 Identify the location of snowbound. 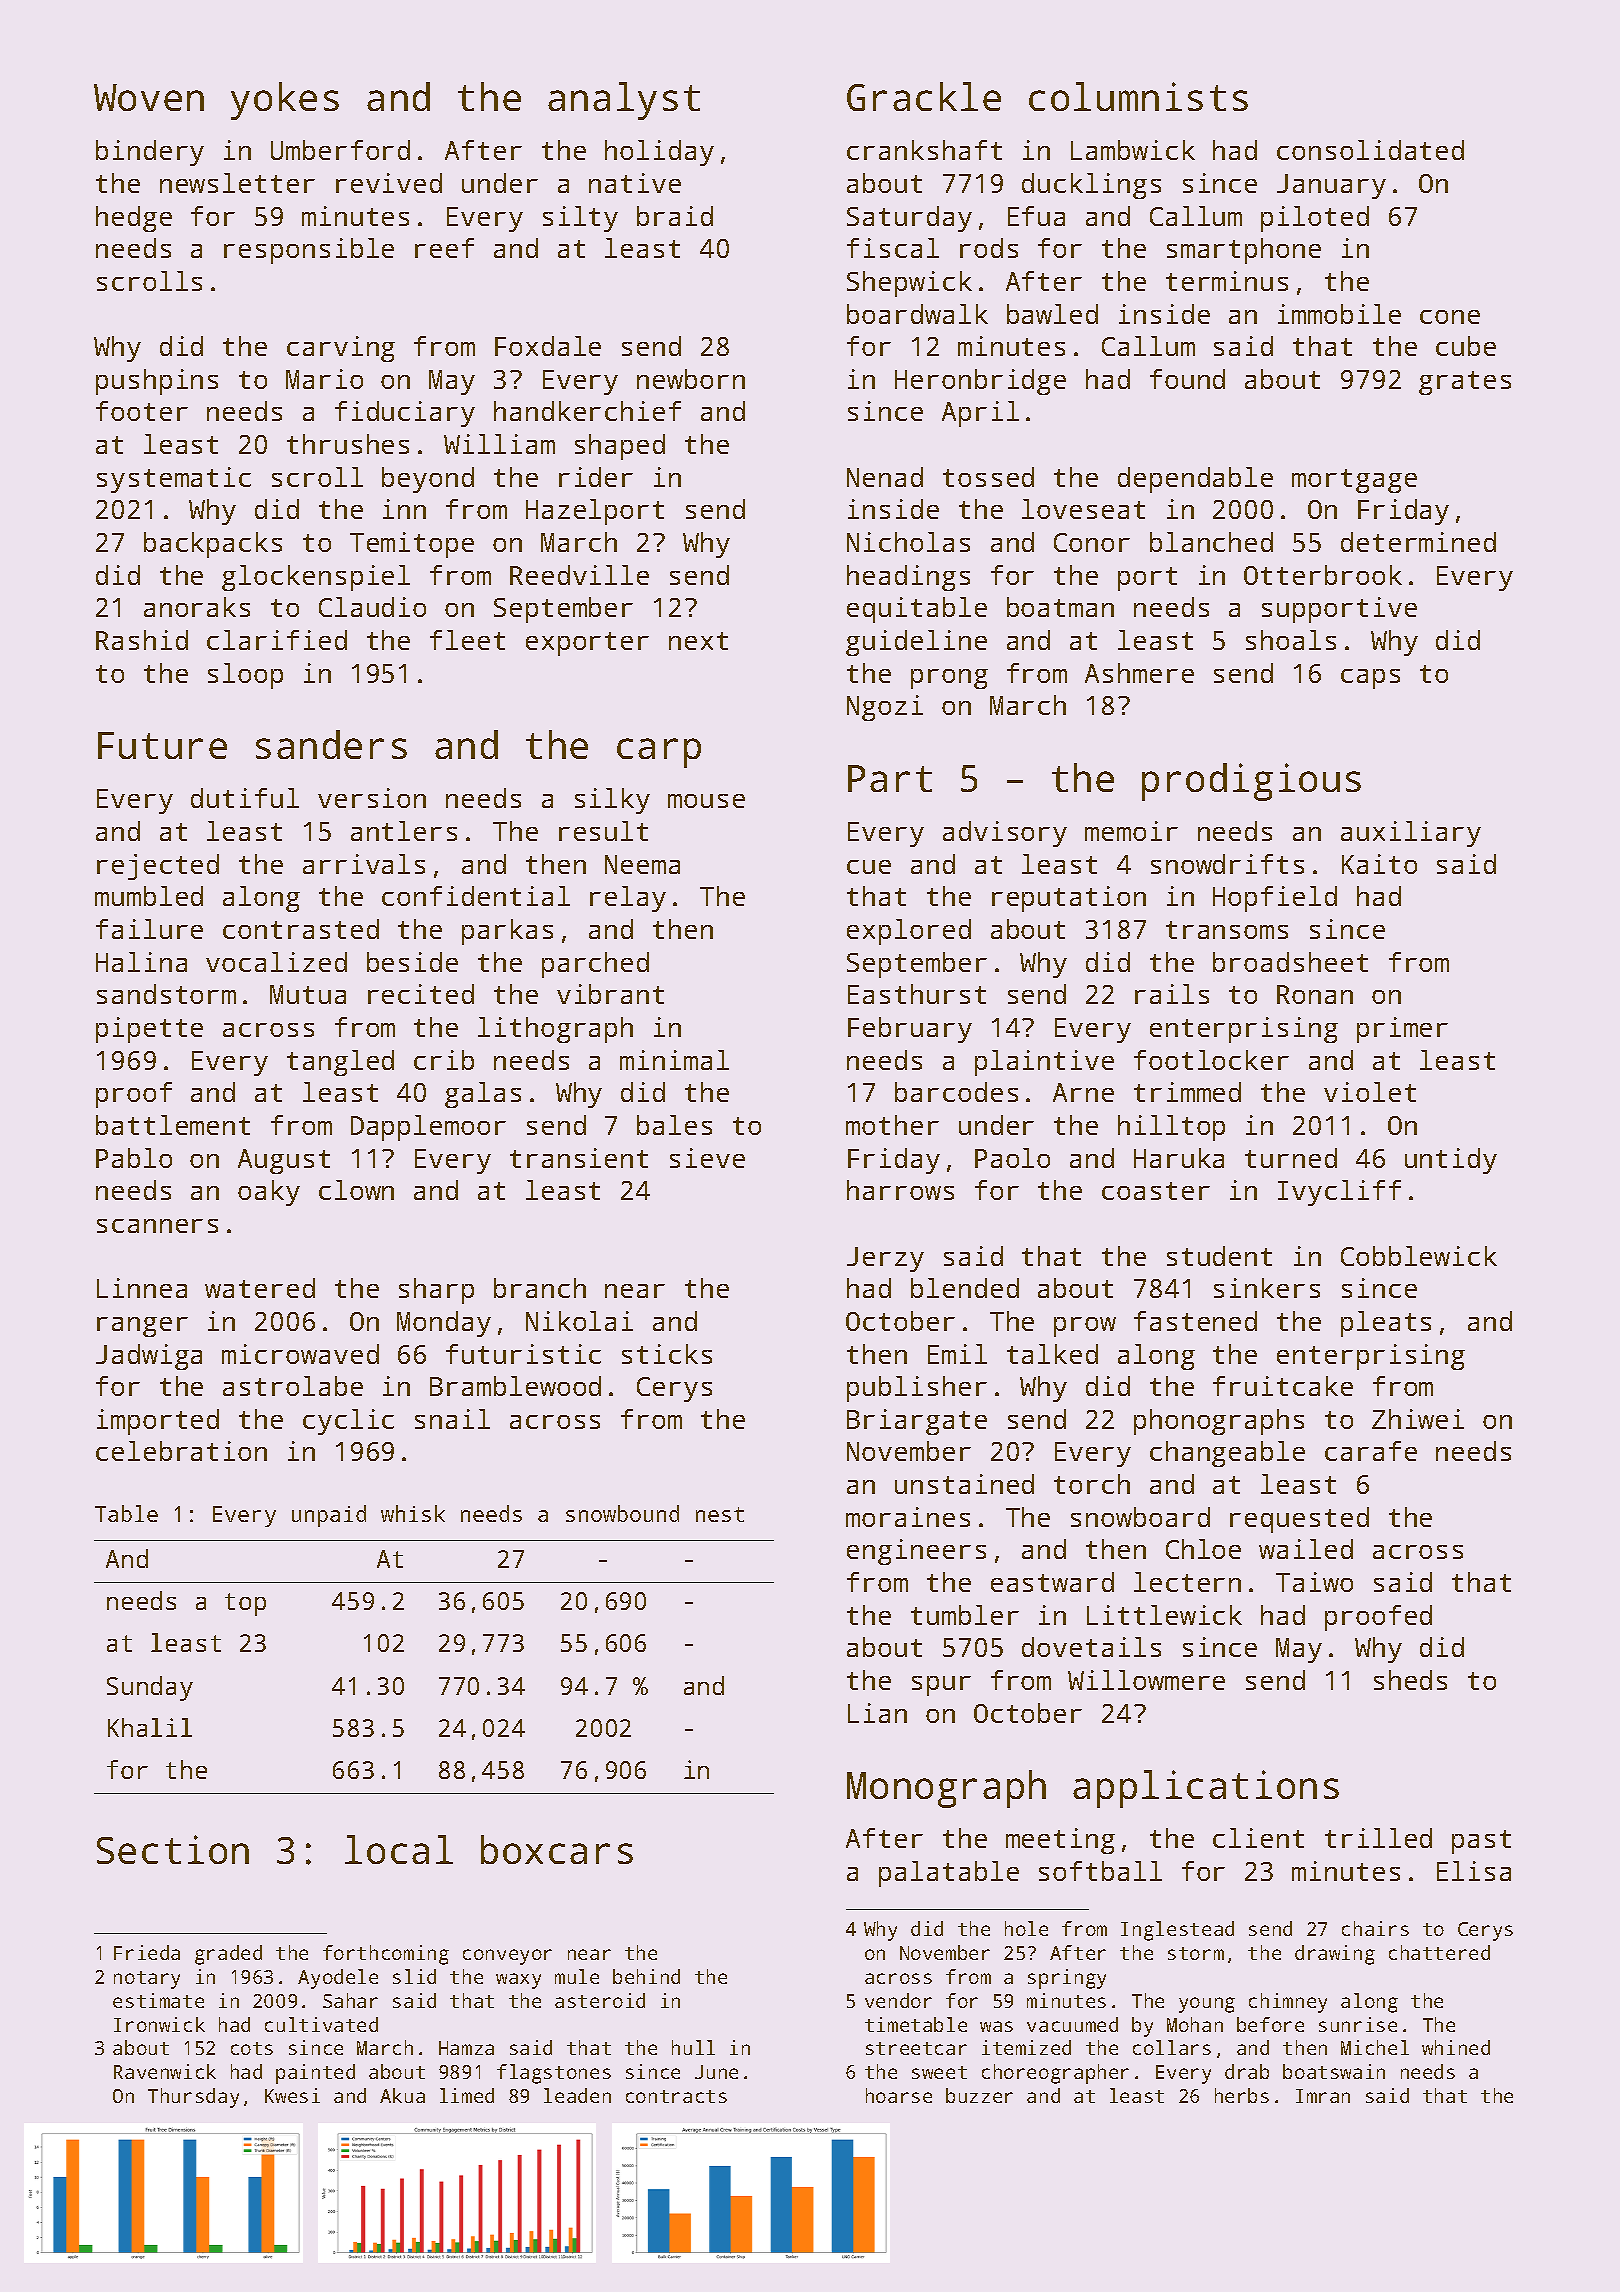
(622, 1513).
